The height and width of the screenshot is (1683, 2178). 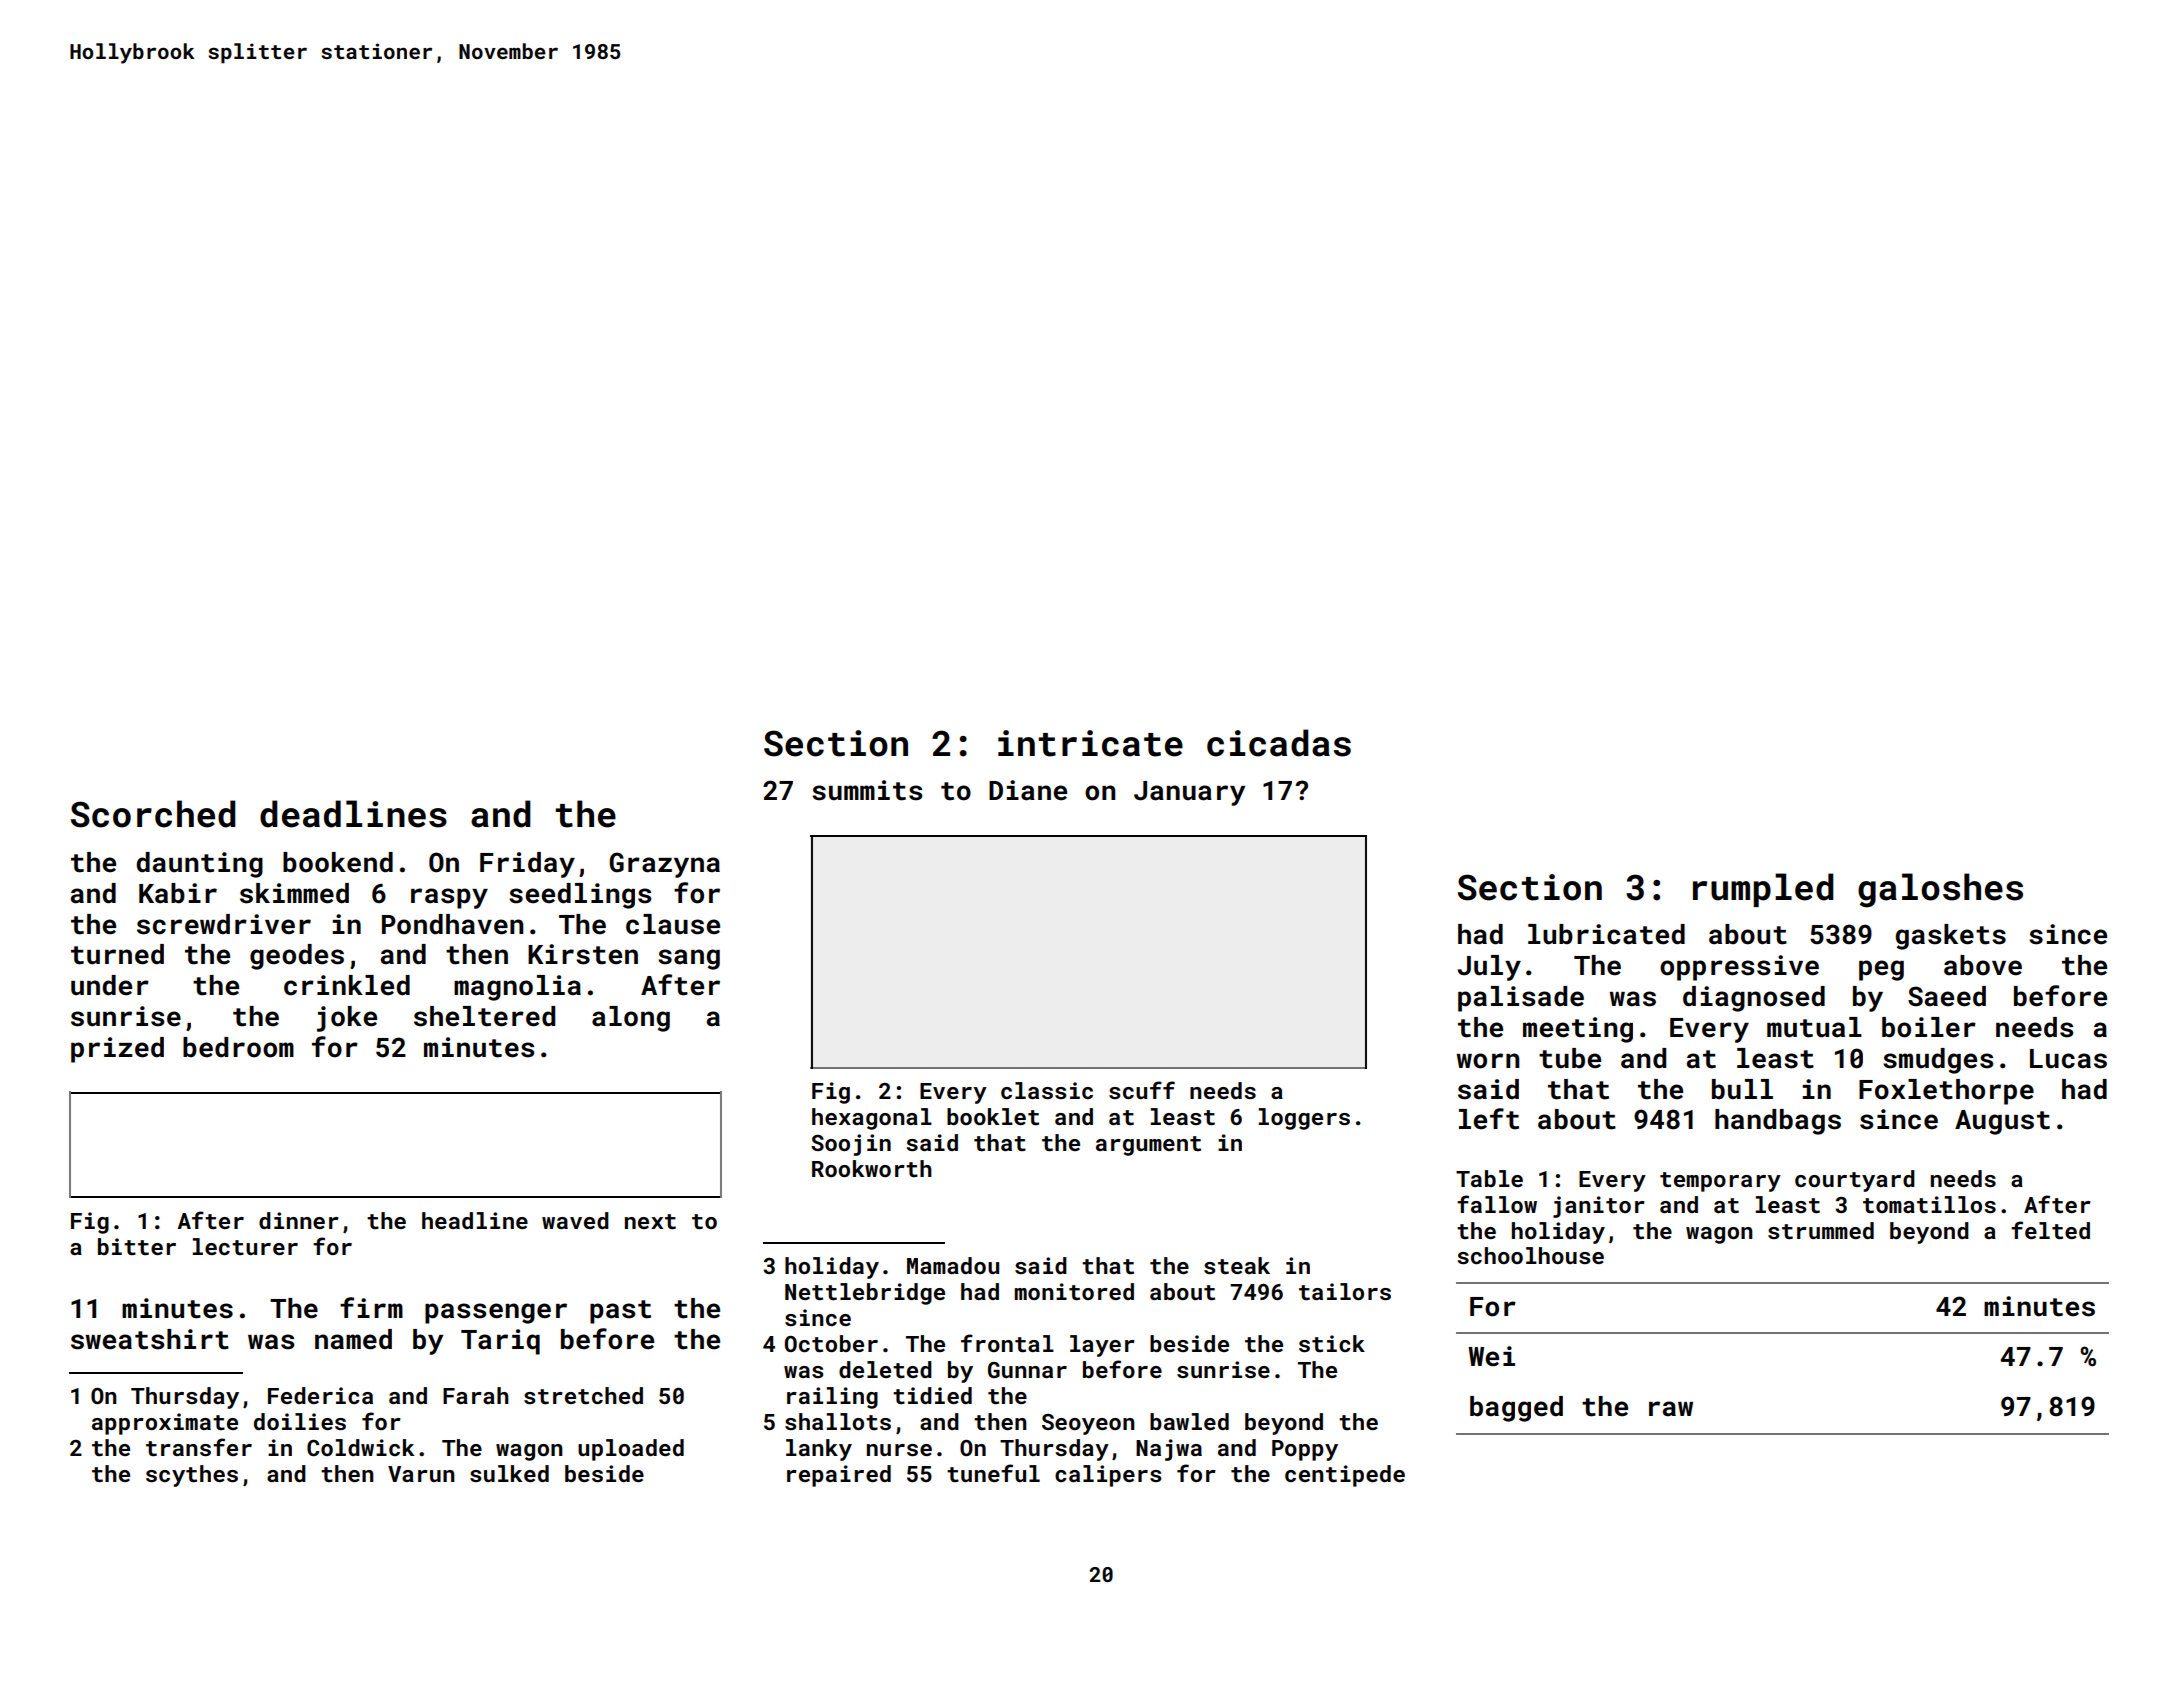 What do you see at coordinates (1763, 890) in the screenshot?
I see `rumpled` at bounding box center [1763, 890].
